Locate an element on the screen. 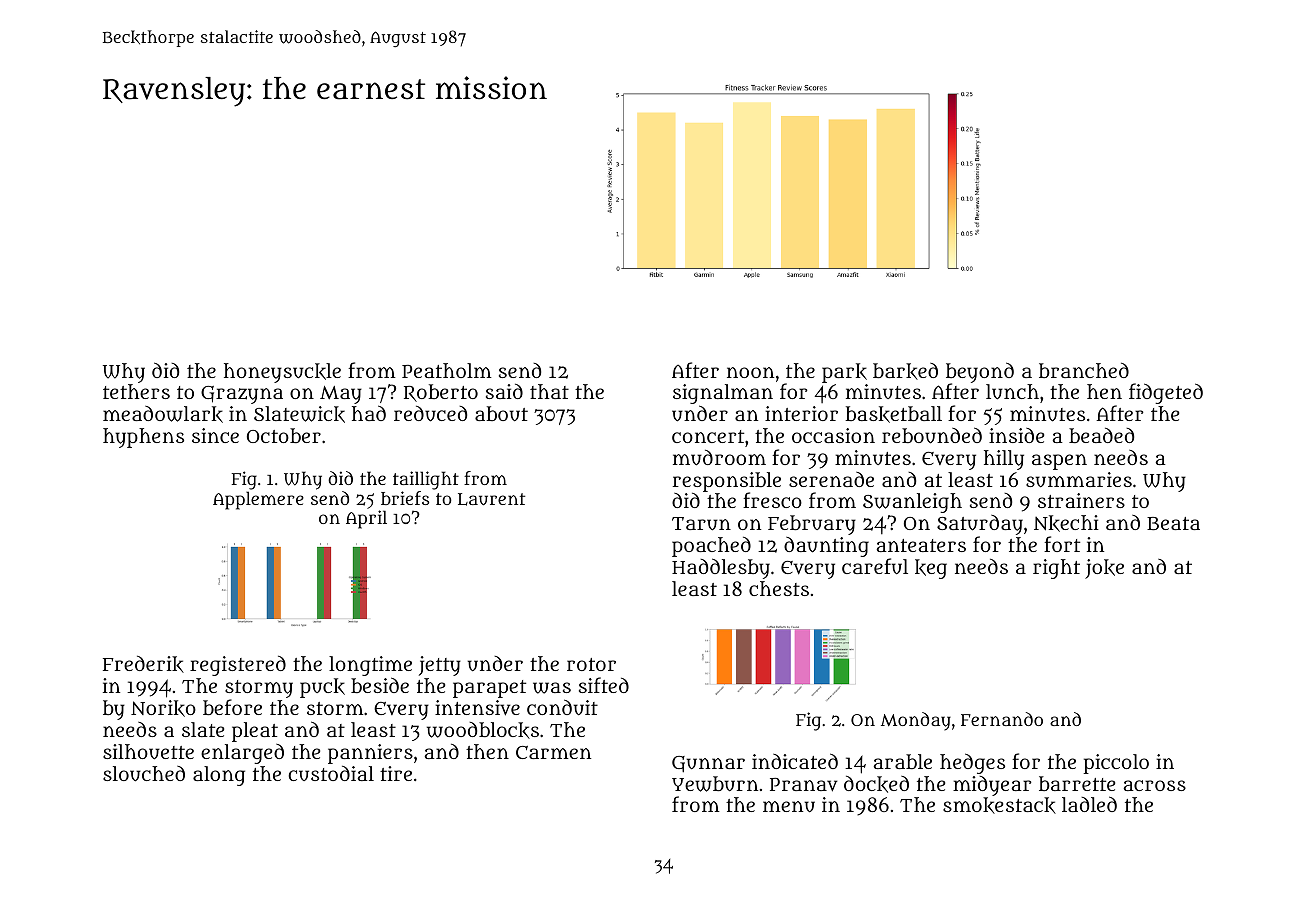  keg is located at coordinates (931, 569).
